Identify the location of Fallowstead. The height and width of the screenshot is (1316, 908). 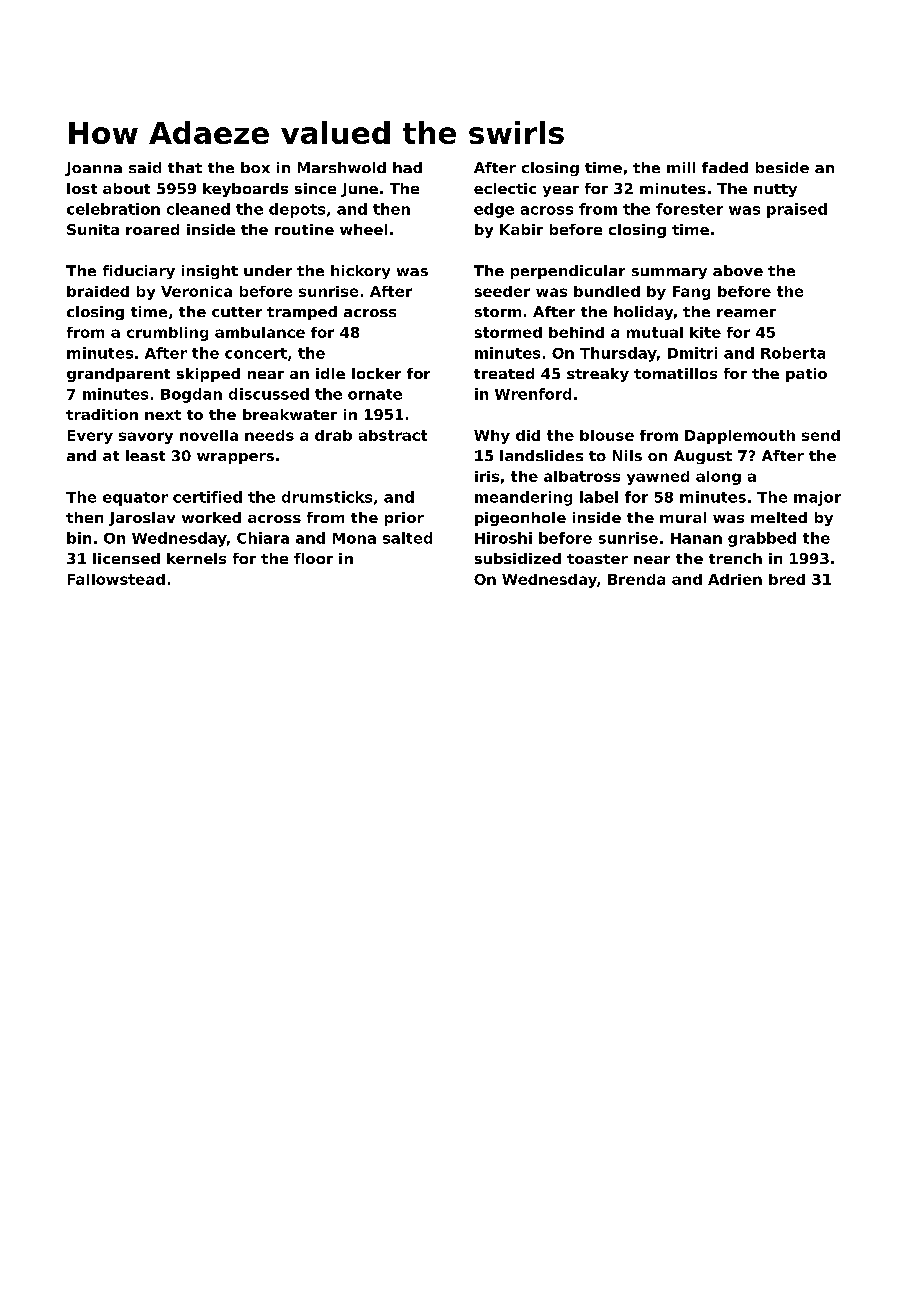
(116, 579).
